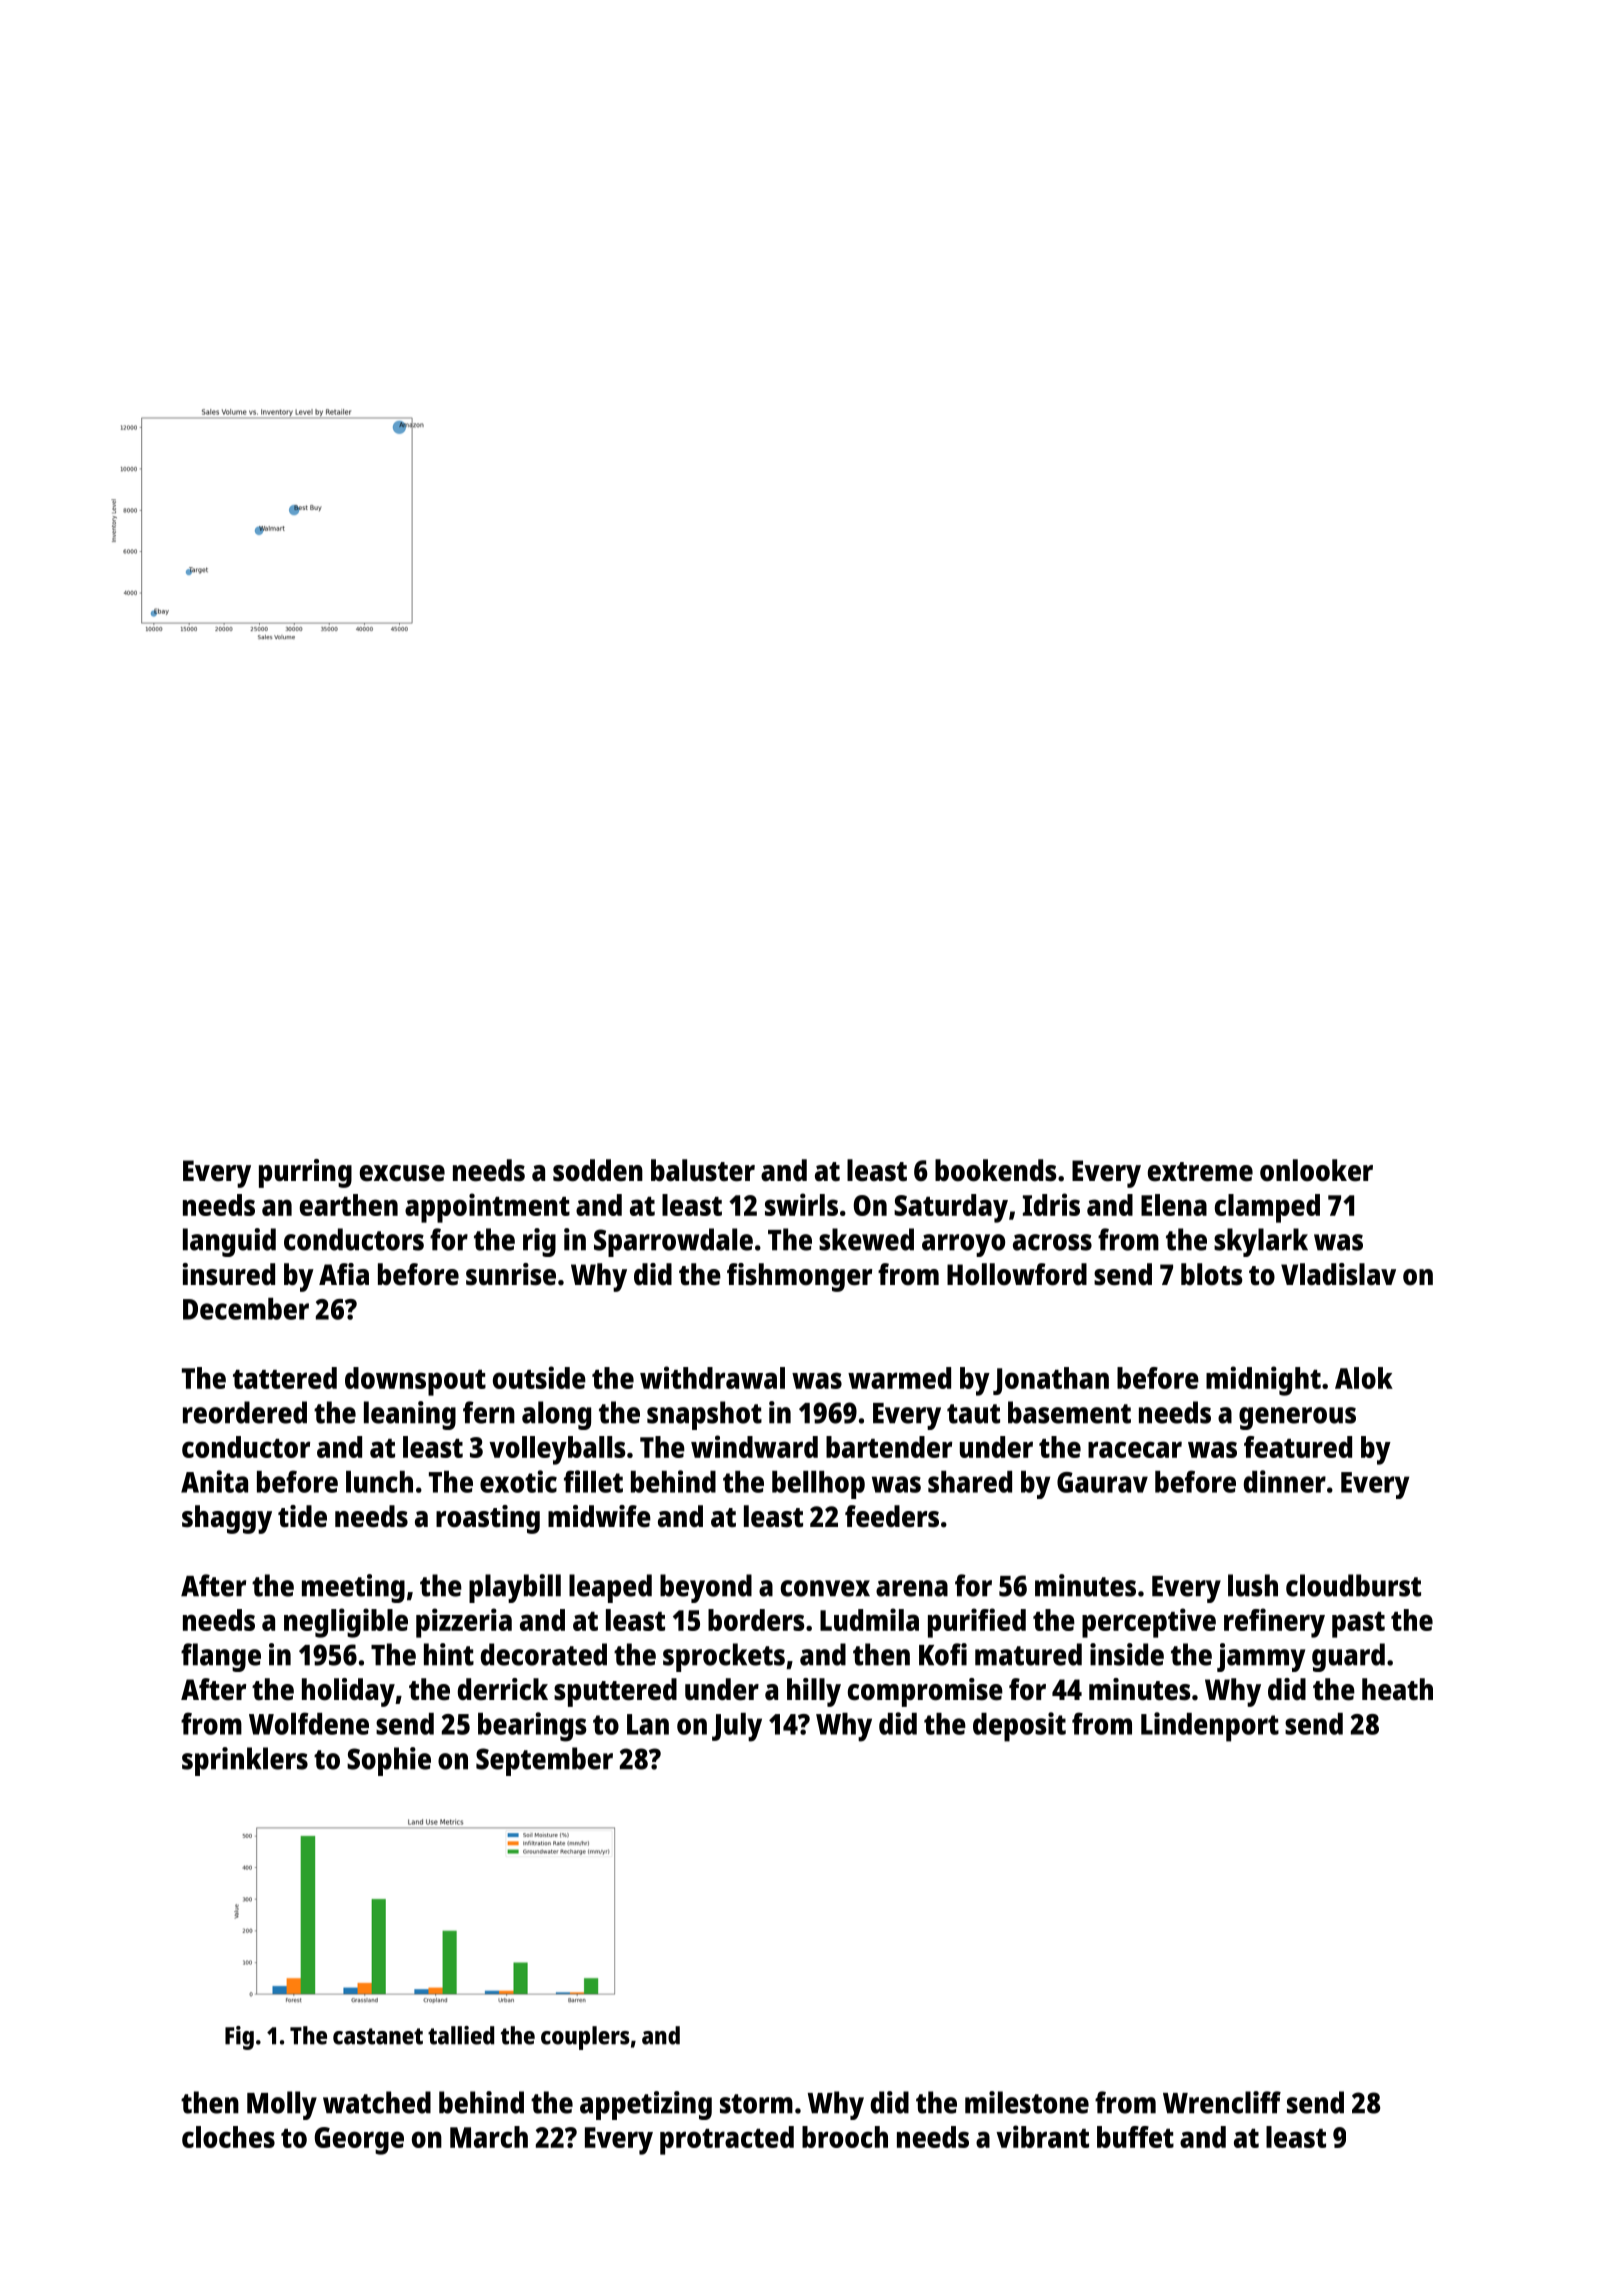  What do you see at coordinates (1316, 1170) in the image?
I see `onlooker` at bounding box center [1316, 1170].
